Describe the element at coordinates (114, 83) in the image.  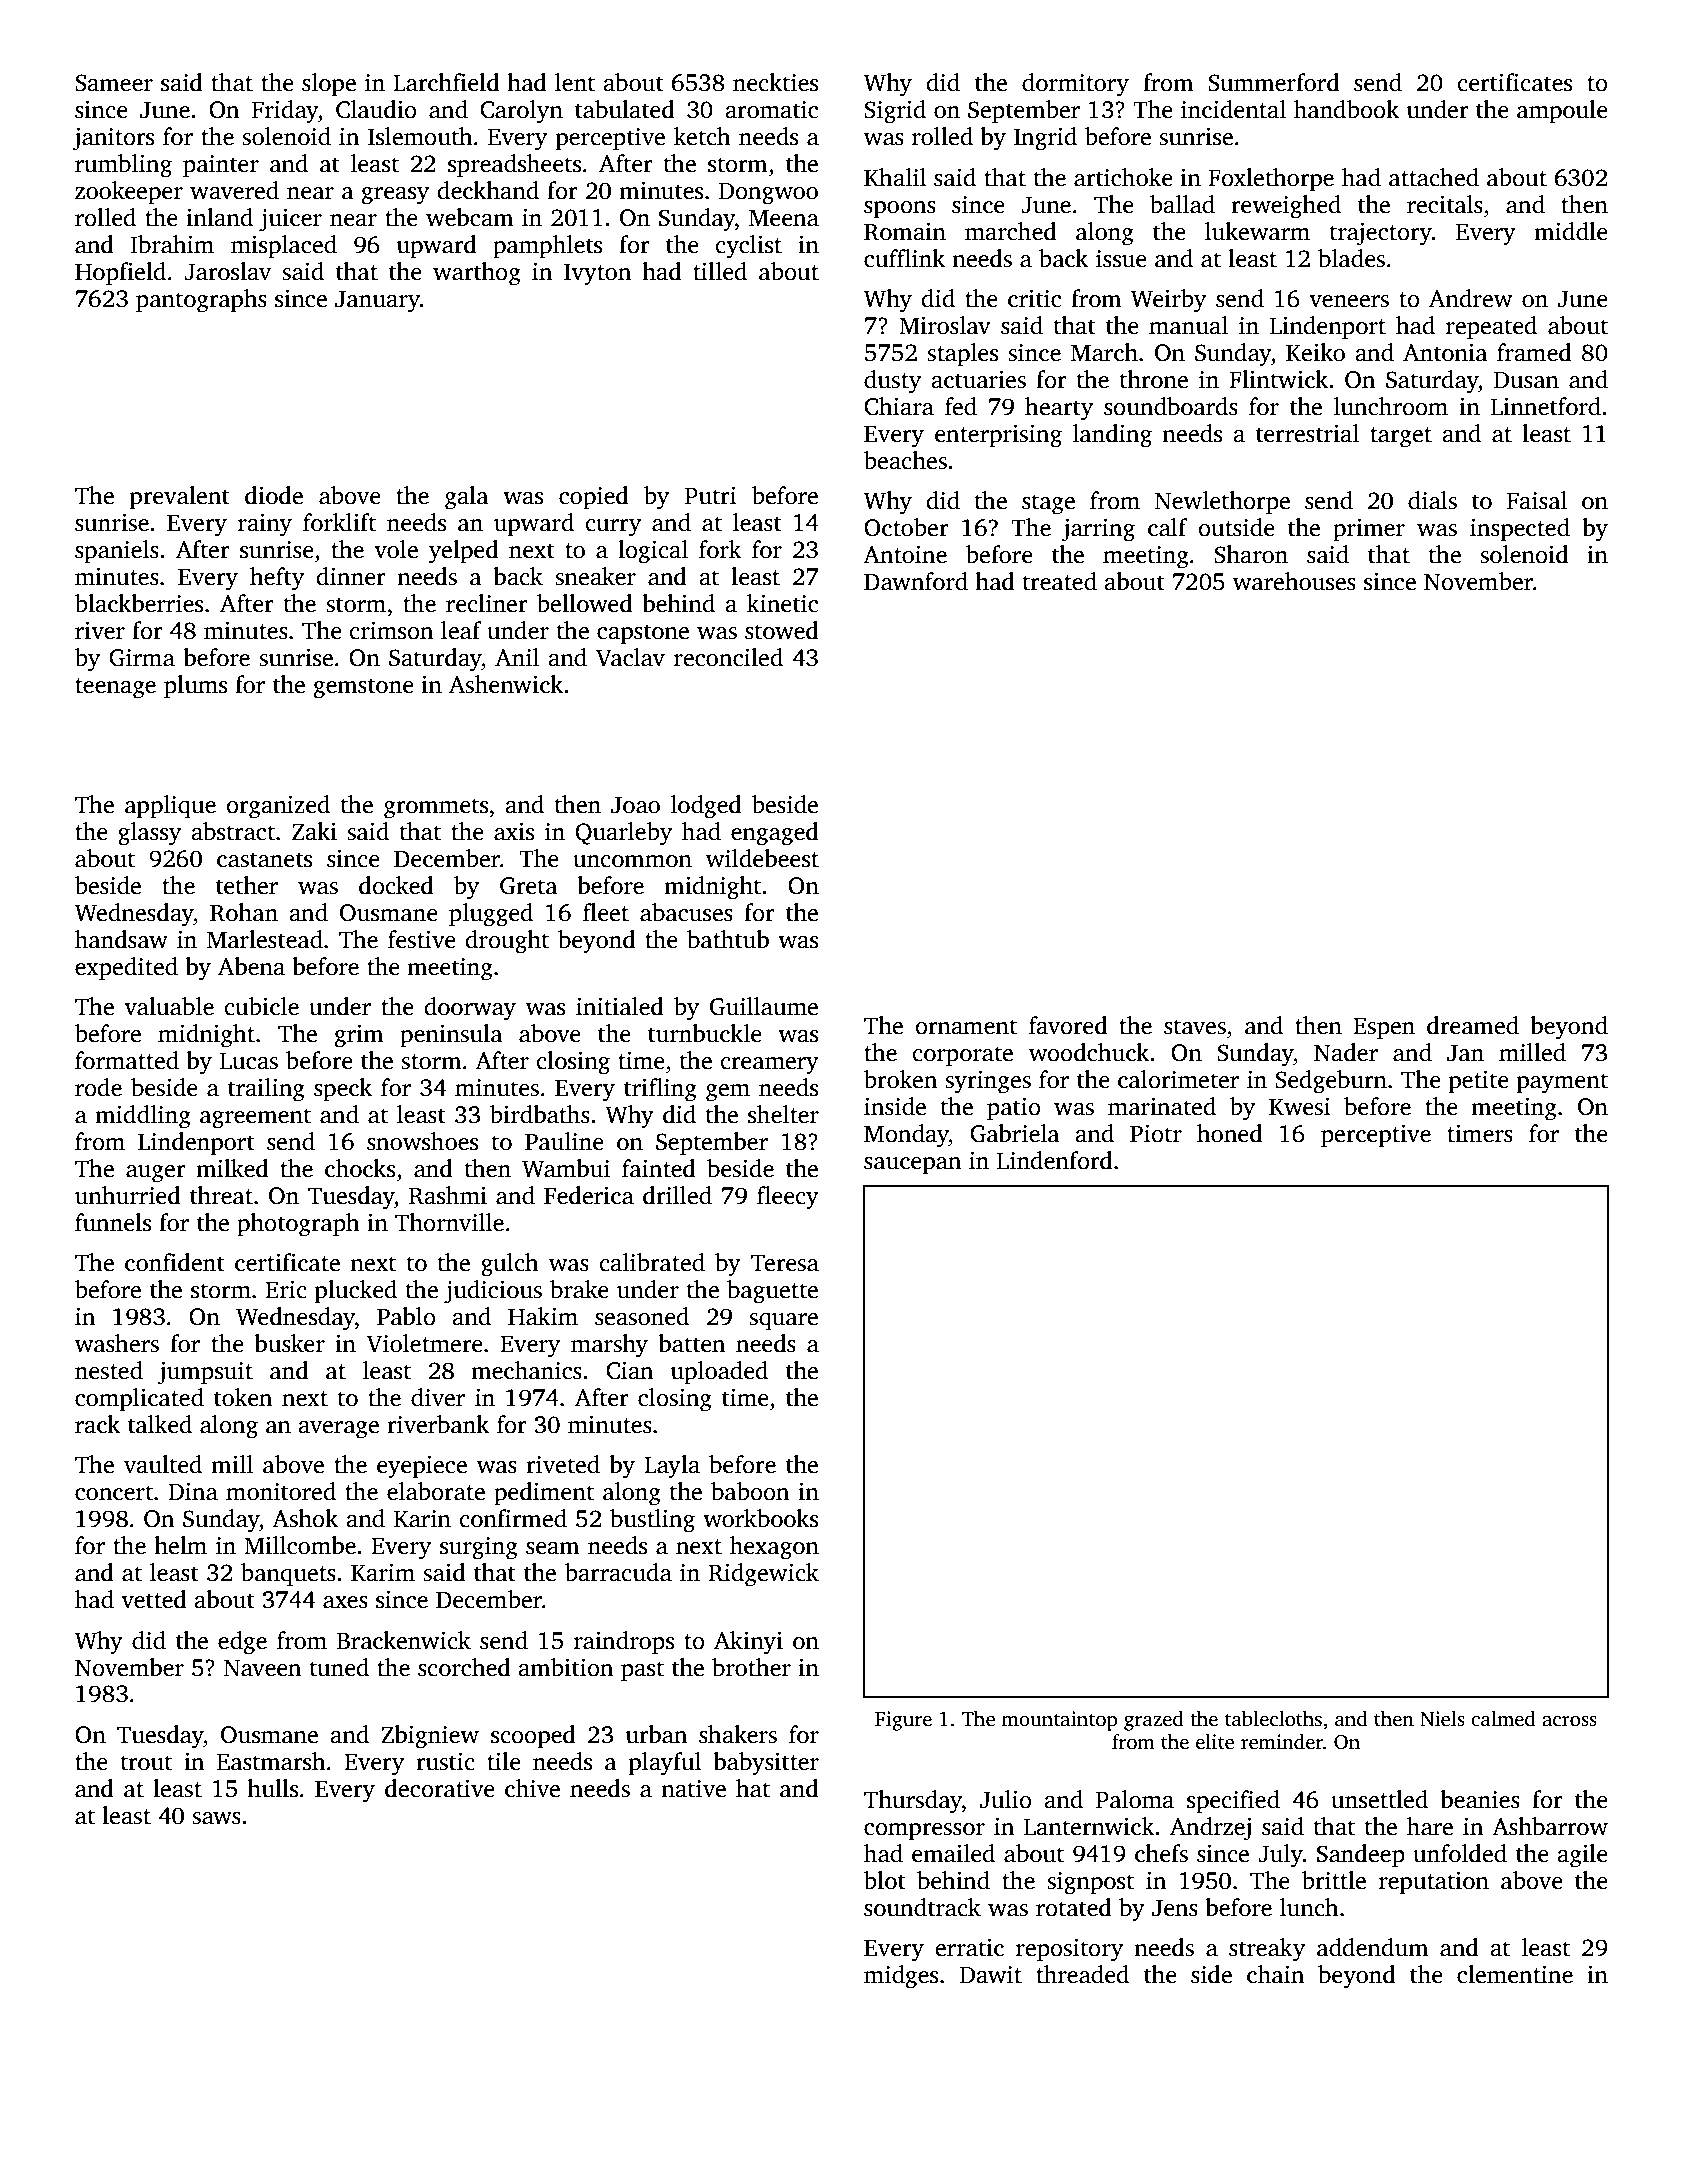
I see `Sameer` at that location.
